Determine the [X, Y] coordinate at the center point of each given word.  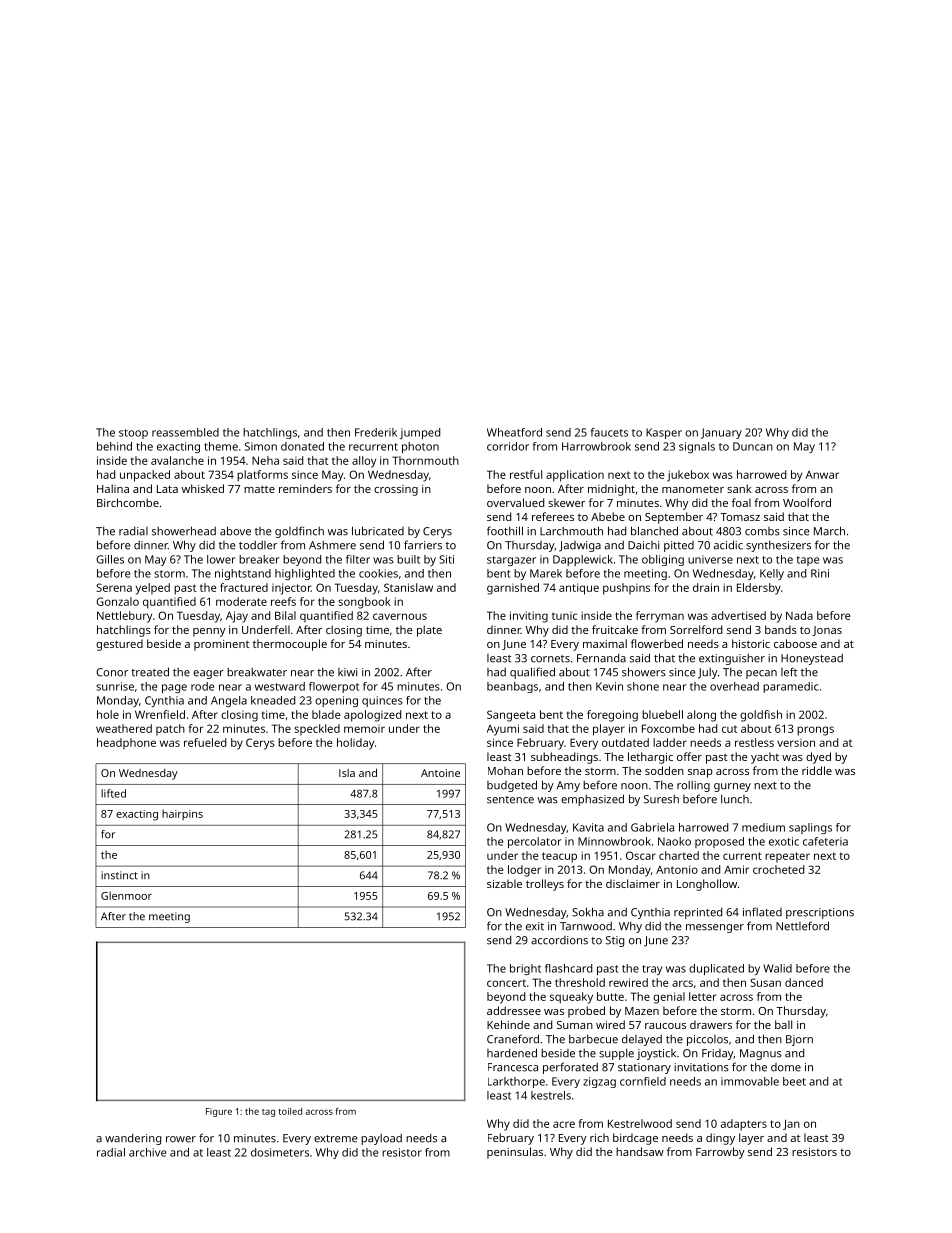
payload [381, 1139]
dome [786, 1067]
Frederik [376, 432]
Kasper [664, 433]
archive [147, 1152]
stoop [133, 434]
